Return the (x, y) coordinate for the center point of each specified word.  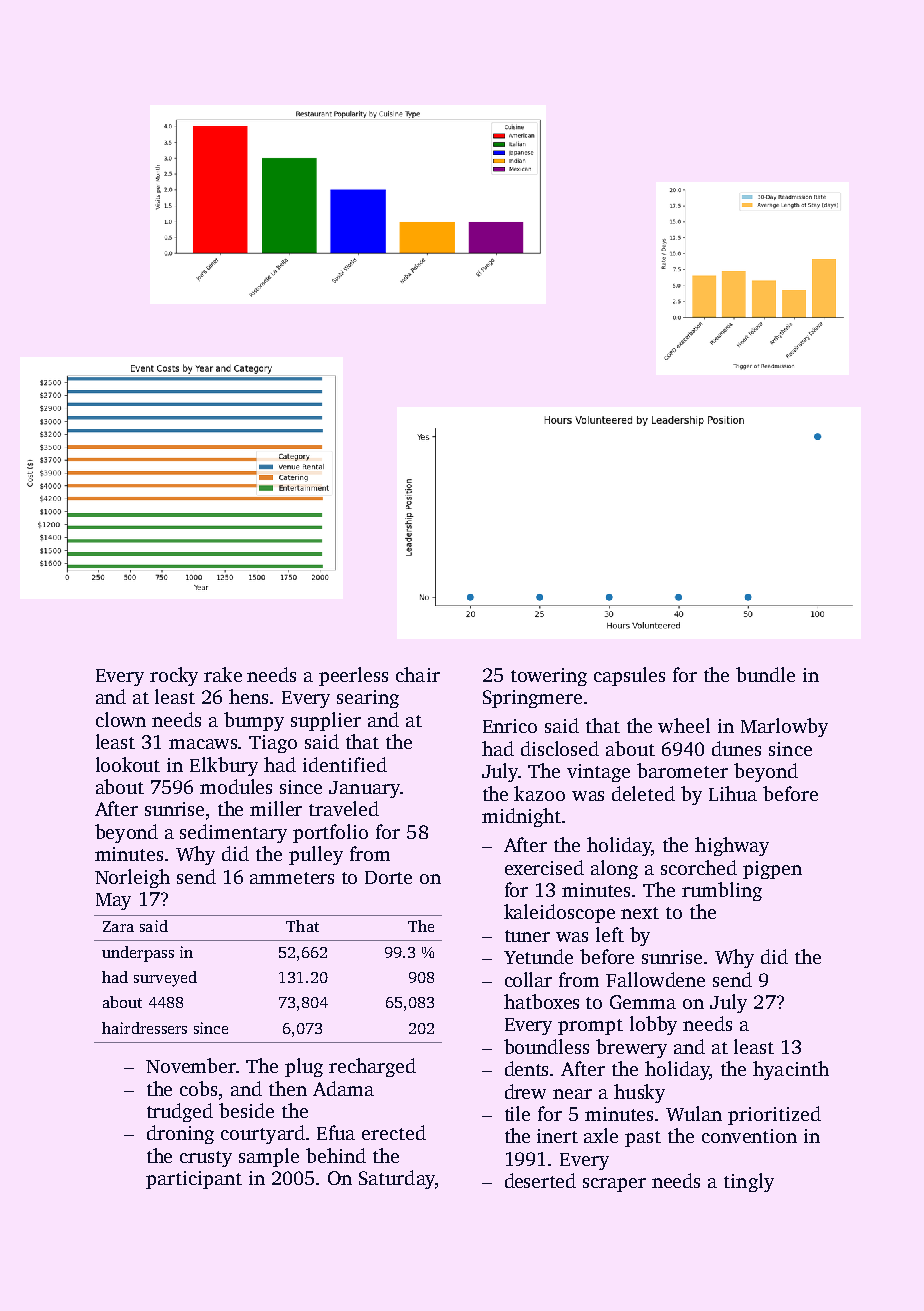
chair (418, 674)
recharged (372, 1067)
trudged (180, 1112)
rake (223, 674)
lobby (653, 1025)
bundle (765, 674)
